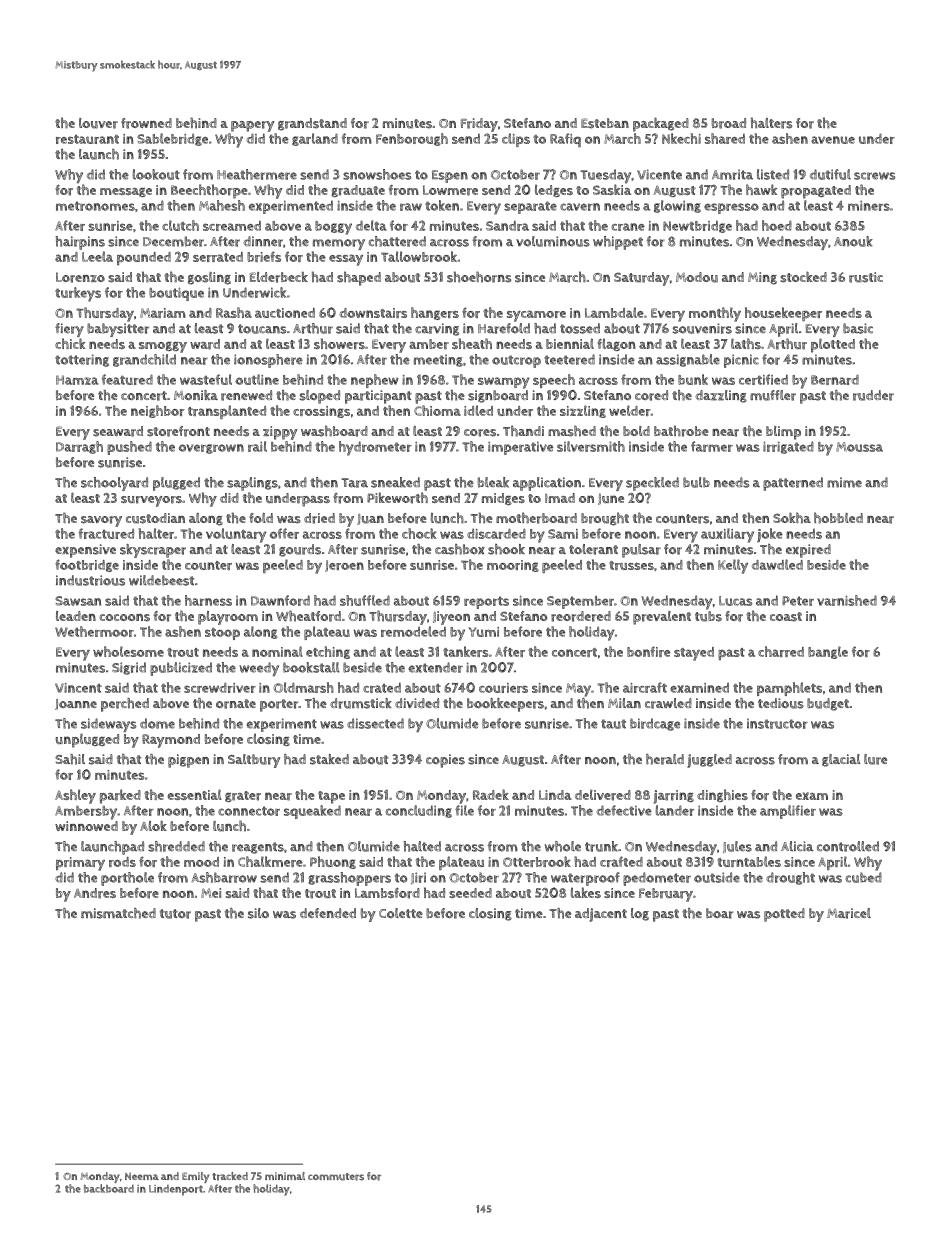 The width and height of the image is (952, 1233). Describe the element at coordinates (171, 741) in the image. I see `Raymond` at that location.
